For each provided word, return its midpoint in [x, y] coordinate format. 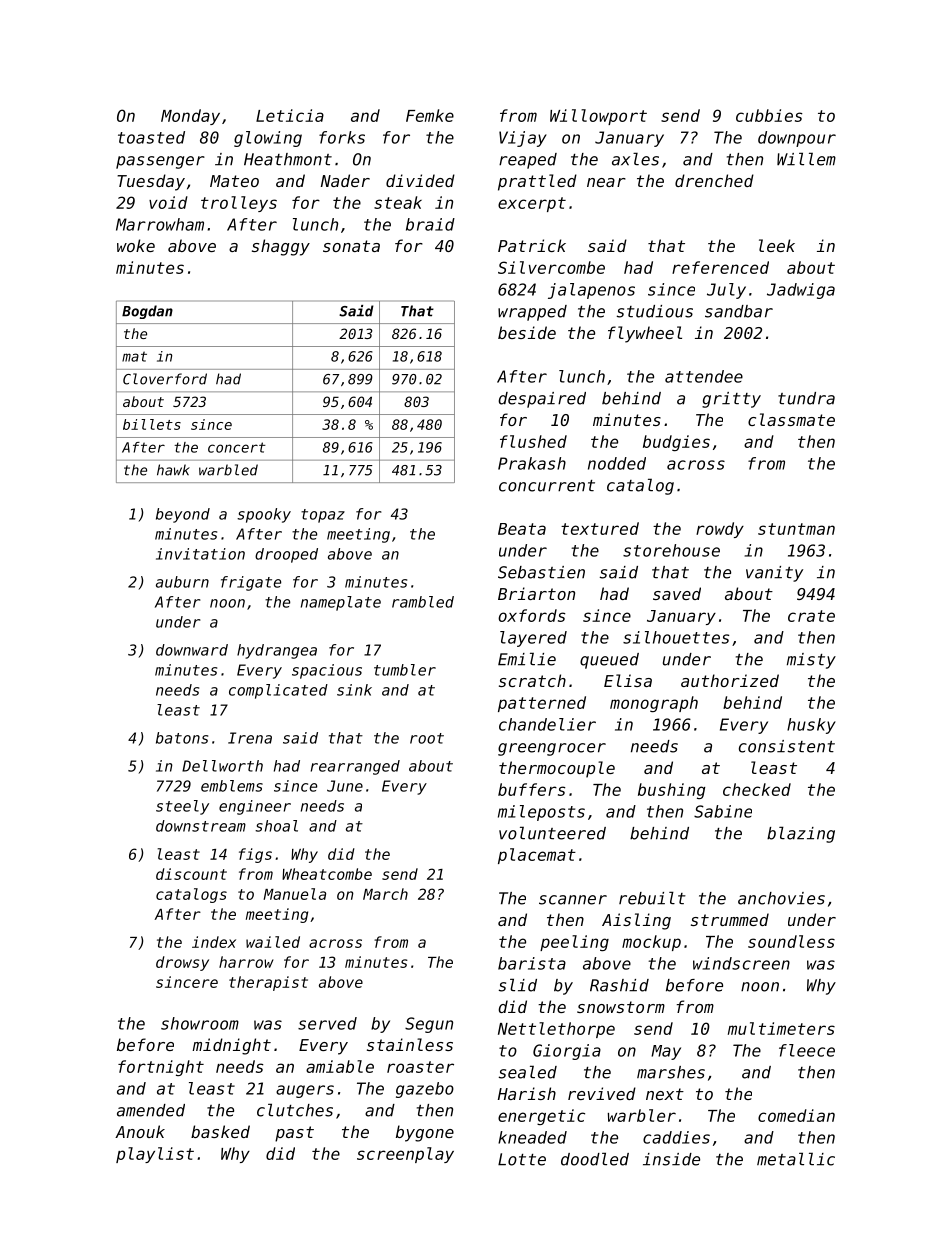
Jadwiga [801, 291]
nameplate [341, 603]
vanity [774, 574]
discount [191, 874]
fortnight [161, 1068]
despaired [542, 400]
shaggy [281, 247]
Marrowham [160, 224]
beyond [183, 515]
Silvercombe [551, 267]
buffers [531, 789]
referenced [720, 267]
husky [811, 726]
